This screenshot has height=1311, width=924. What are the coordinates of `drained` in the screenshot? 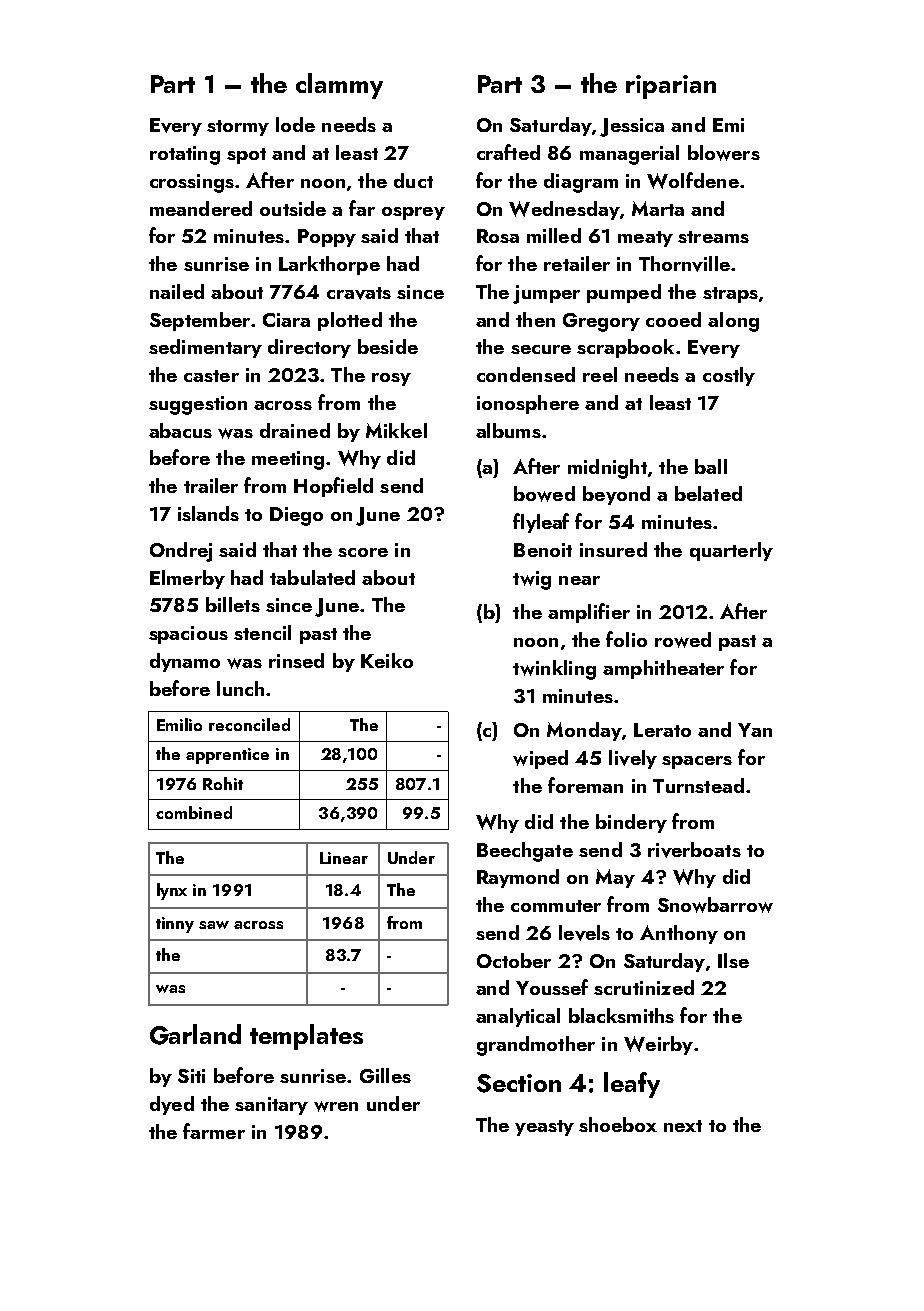 It's located at (295, 430).
